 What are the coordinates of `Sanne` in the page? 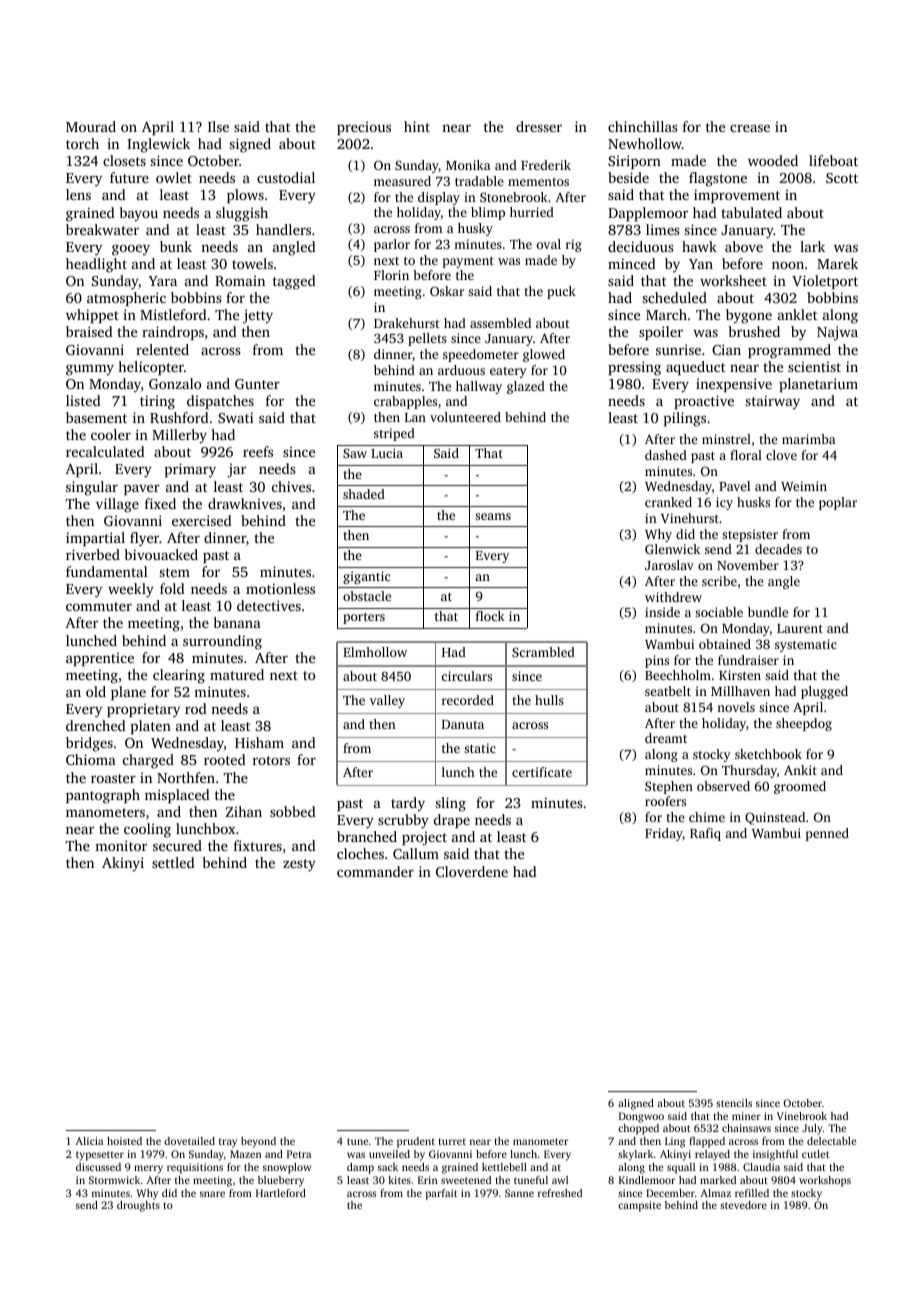 It's located at (519, 1193).
